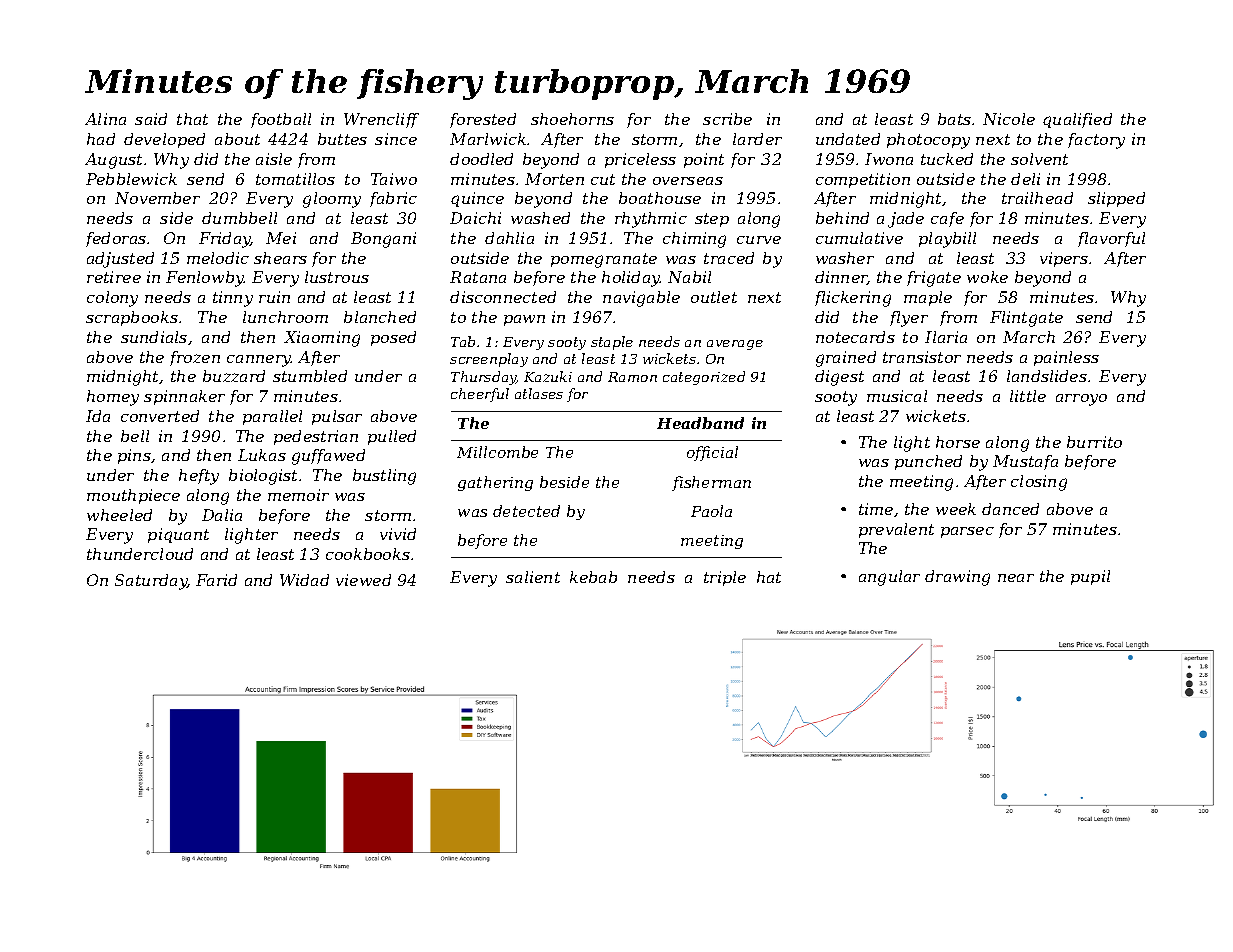 The height and width of the page is (952, 1233). Describe the element at coordinates (488, 139) in the page. I see `Marlwick` at that location.
